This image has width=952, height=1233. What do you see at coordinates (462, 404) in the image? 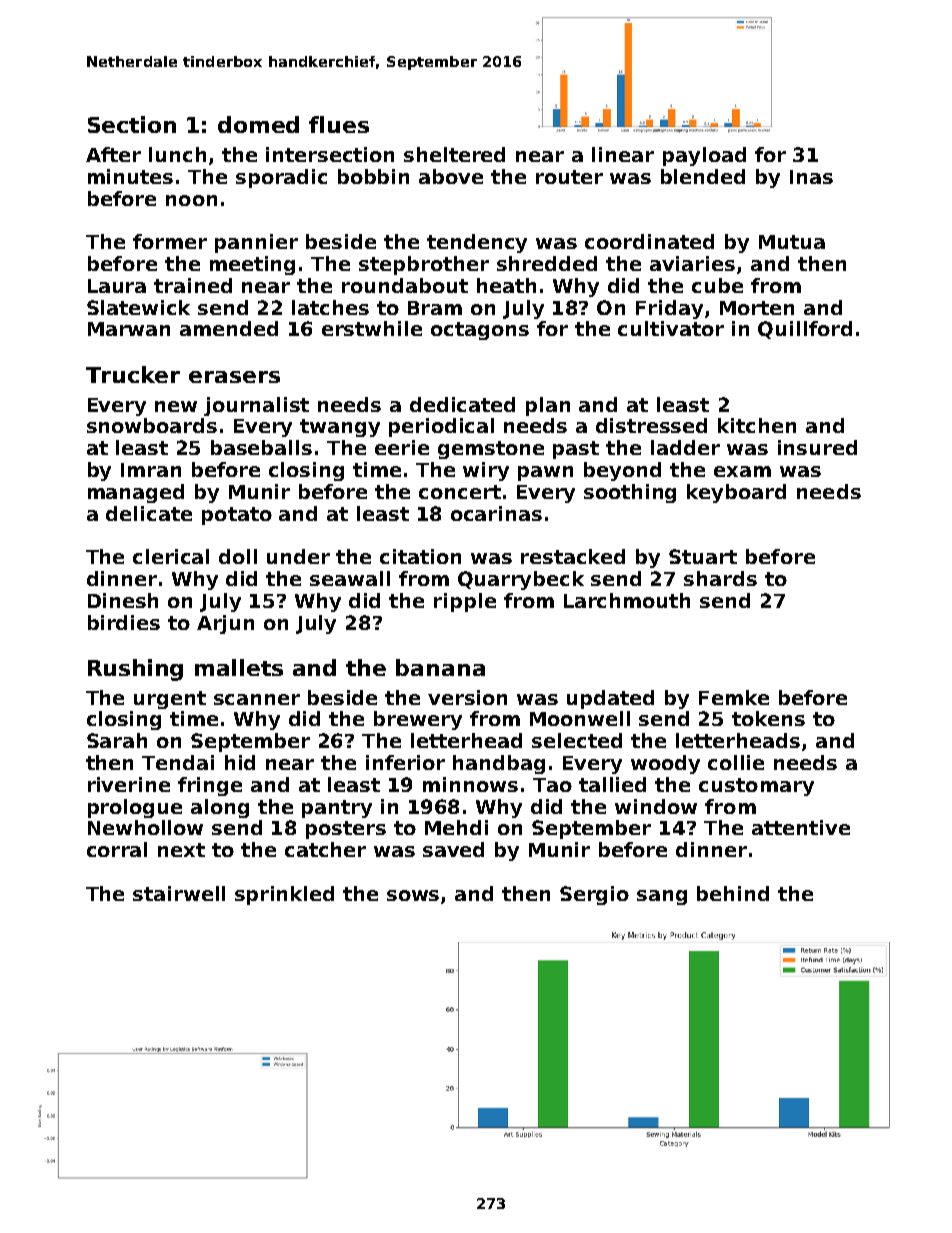
I see `dedicated` at bounding box center [462, 404].
